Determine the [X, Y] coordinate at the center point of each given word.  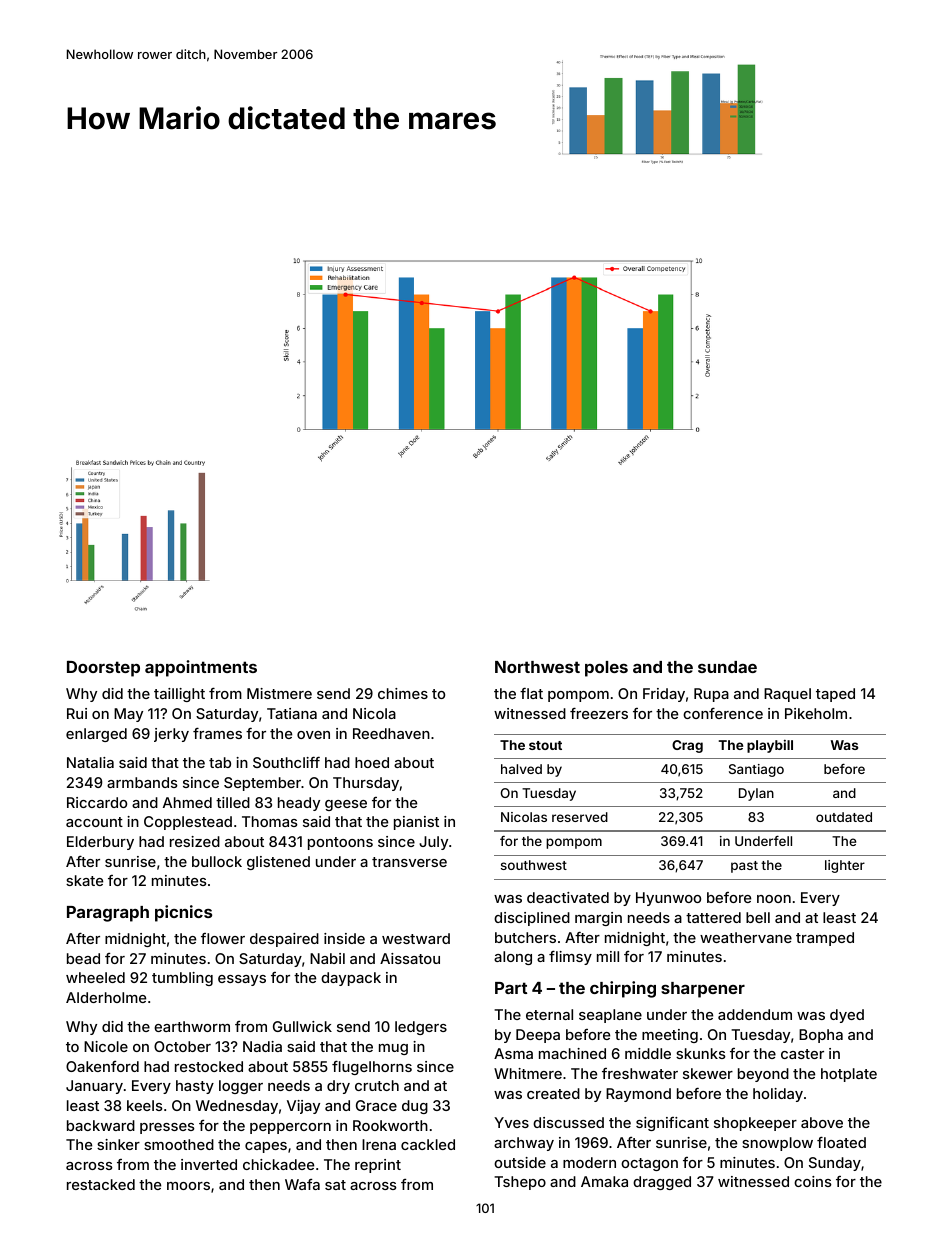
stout [545, 745]
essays [242, 980]
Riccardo [97, 802]
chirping [623, 989]
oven [313, 735]
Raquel [787, 695]
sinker [118, 1144]
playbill [770, 746]
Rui [77, 713]
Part [511, 988]
